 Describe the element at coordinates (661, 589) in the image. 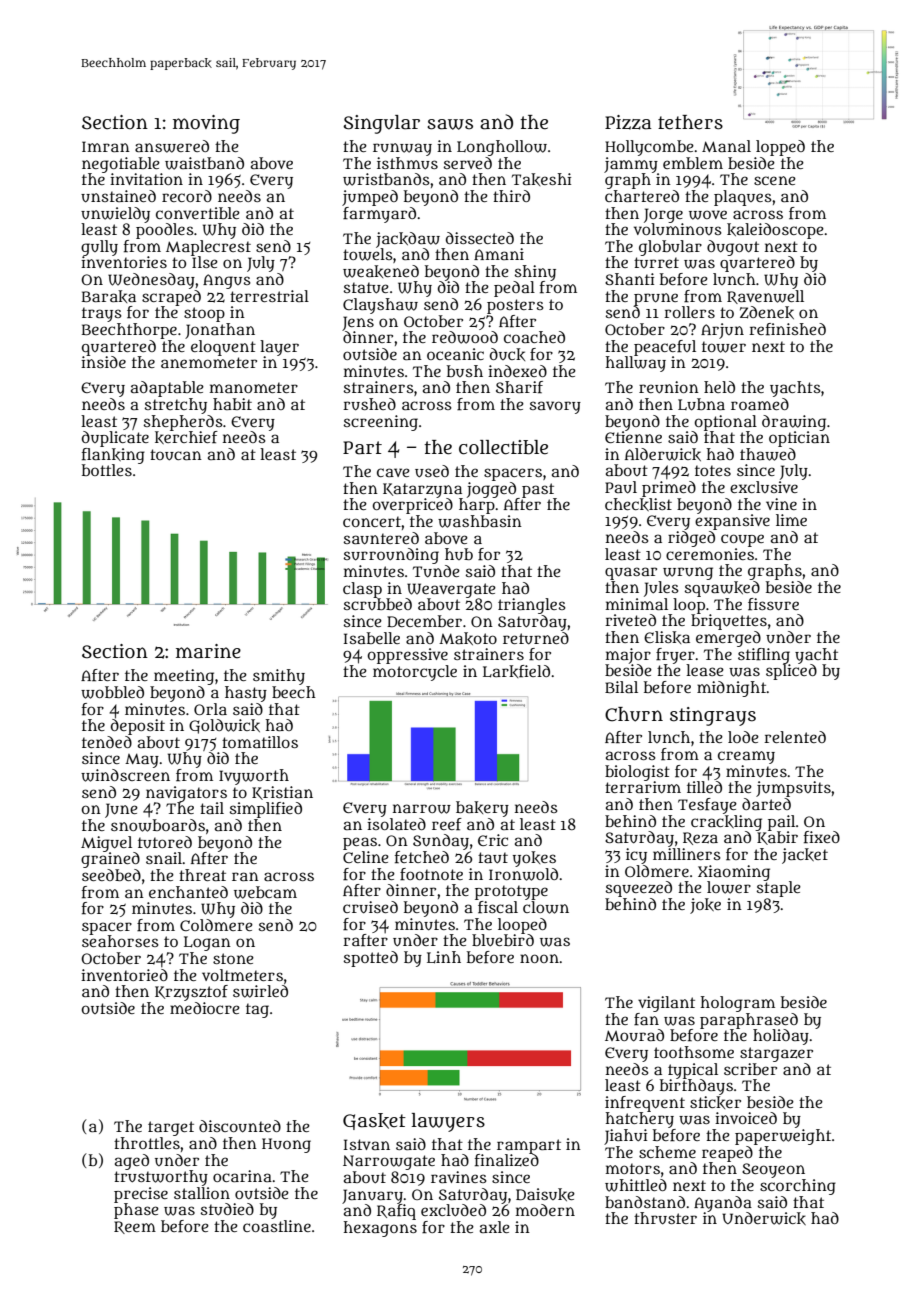

I see `Jules` at that location.
